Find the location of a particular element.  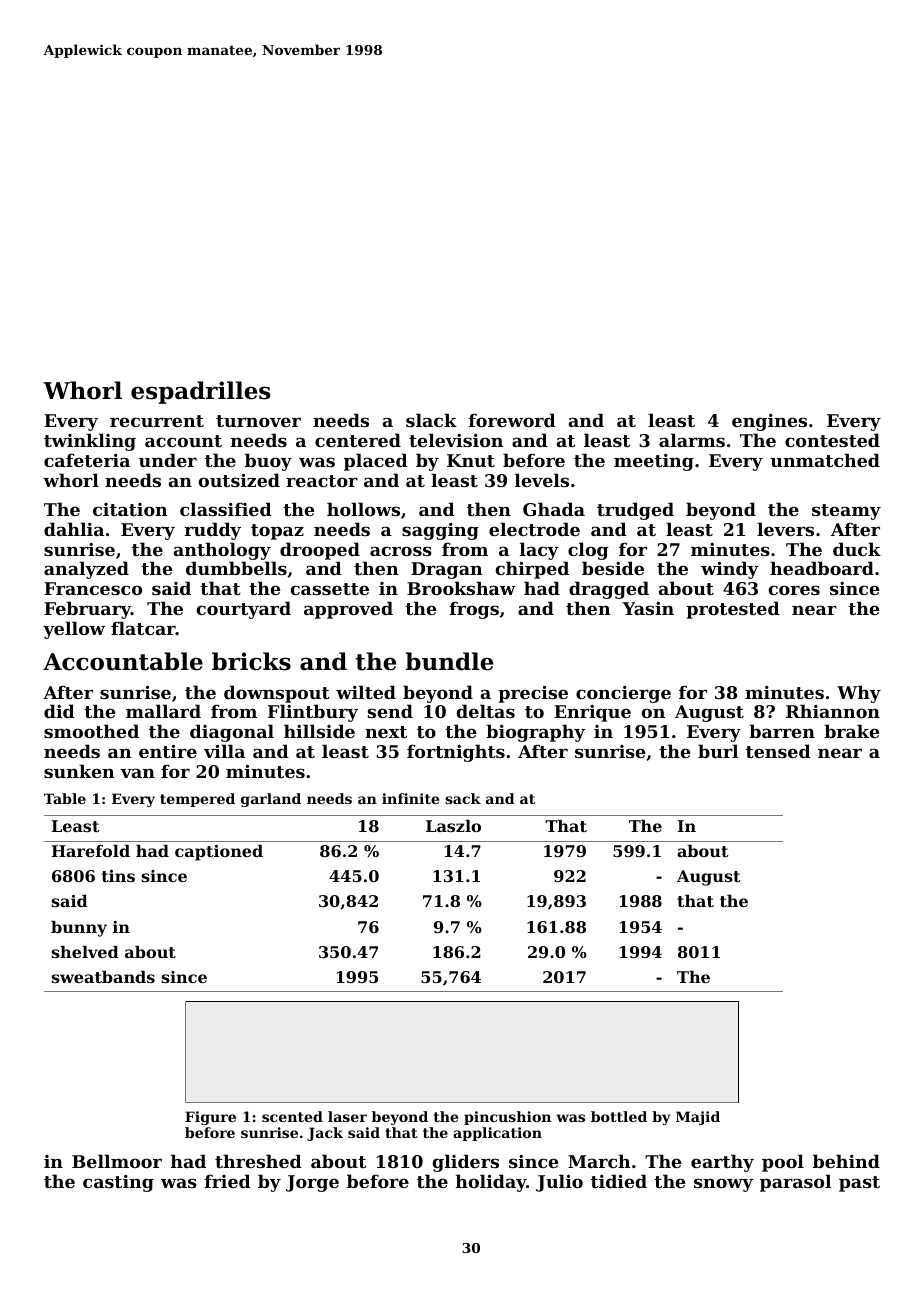

February is located at coordinates (87, 610).
